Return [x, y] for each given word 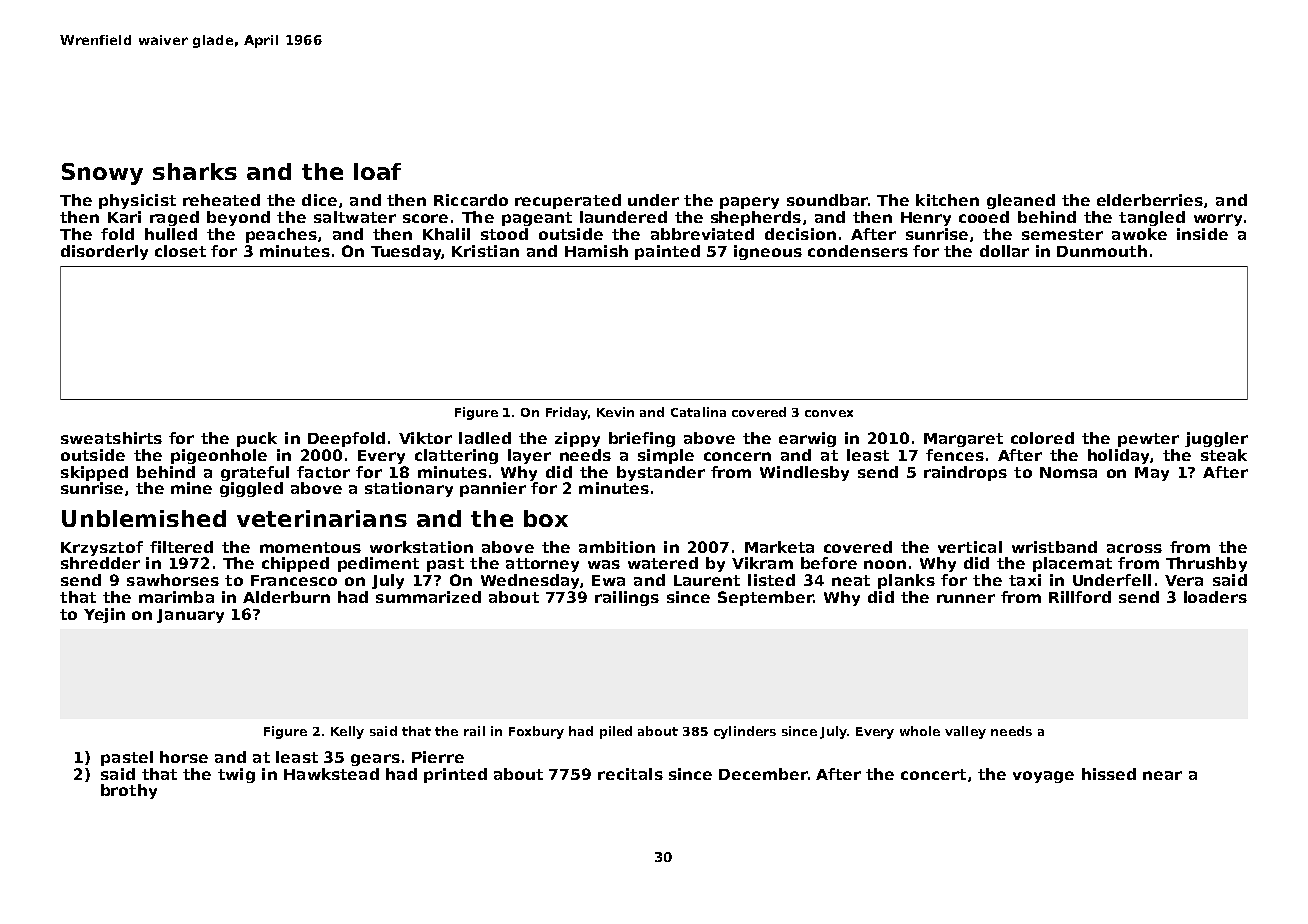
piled [616, 732]
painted [667, 252]
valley [965, 732]
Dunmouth [1102, 251]
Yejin [104, 615]
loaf [377, 171]
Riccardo [471, 200]
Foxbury [536, 732]
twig [236, 775]
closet [180, 251]
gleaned [1021, 201]
